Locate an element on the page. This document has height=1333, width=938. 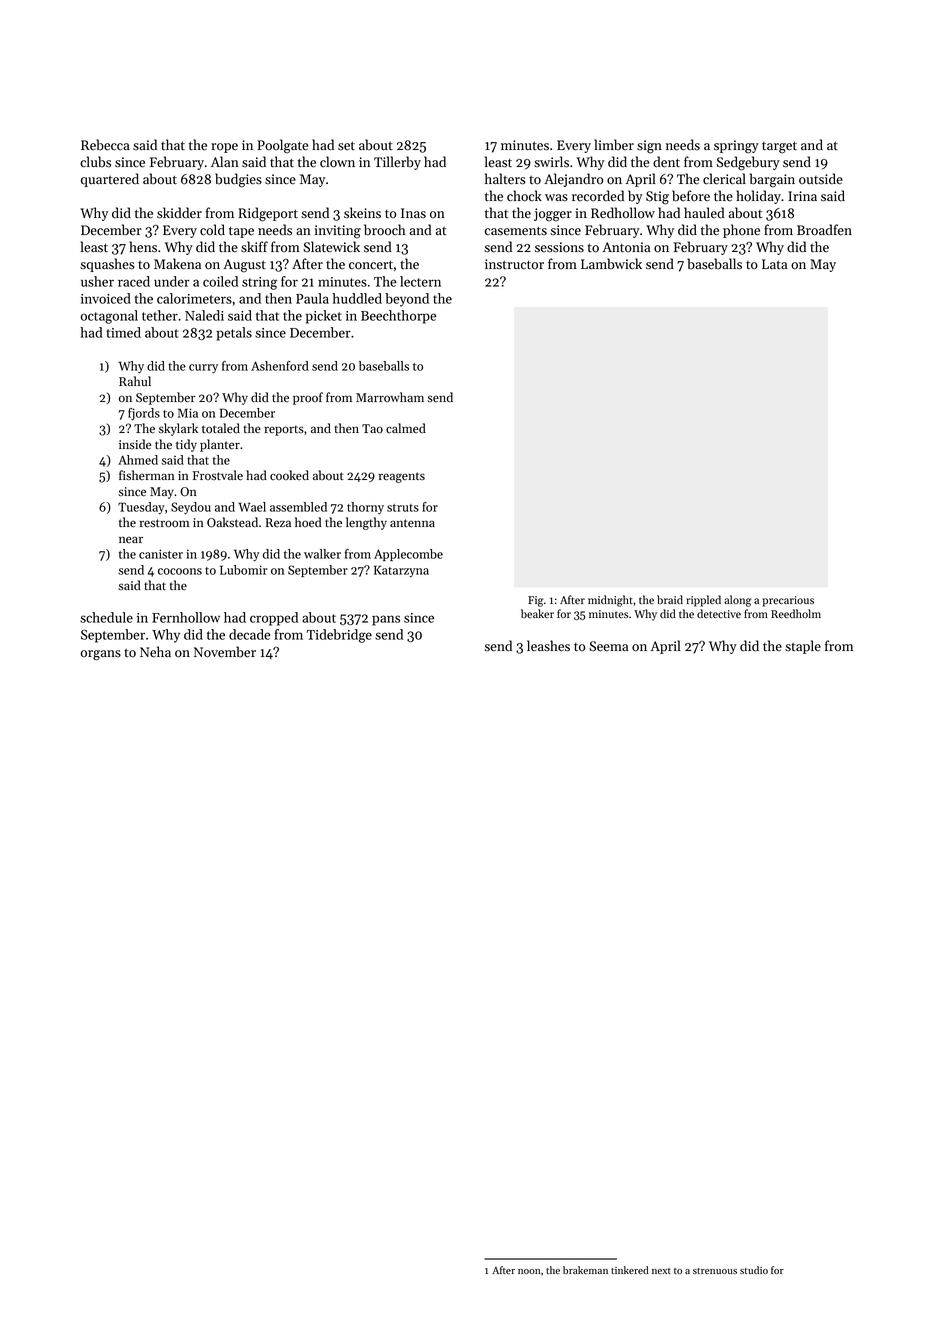
cooked is located at coordinates (289, 475).
